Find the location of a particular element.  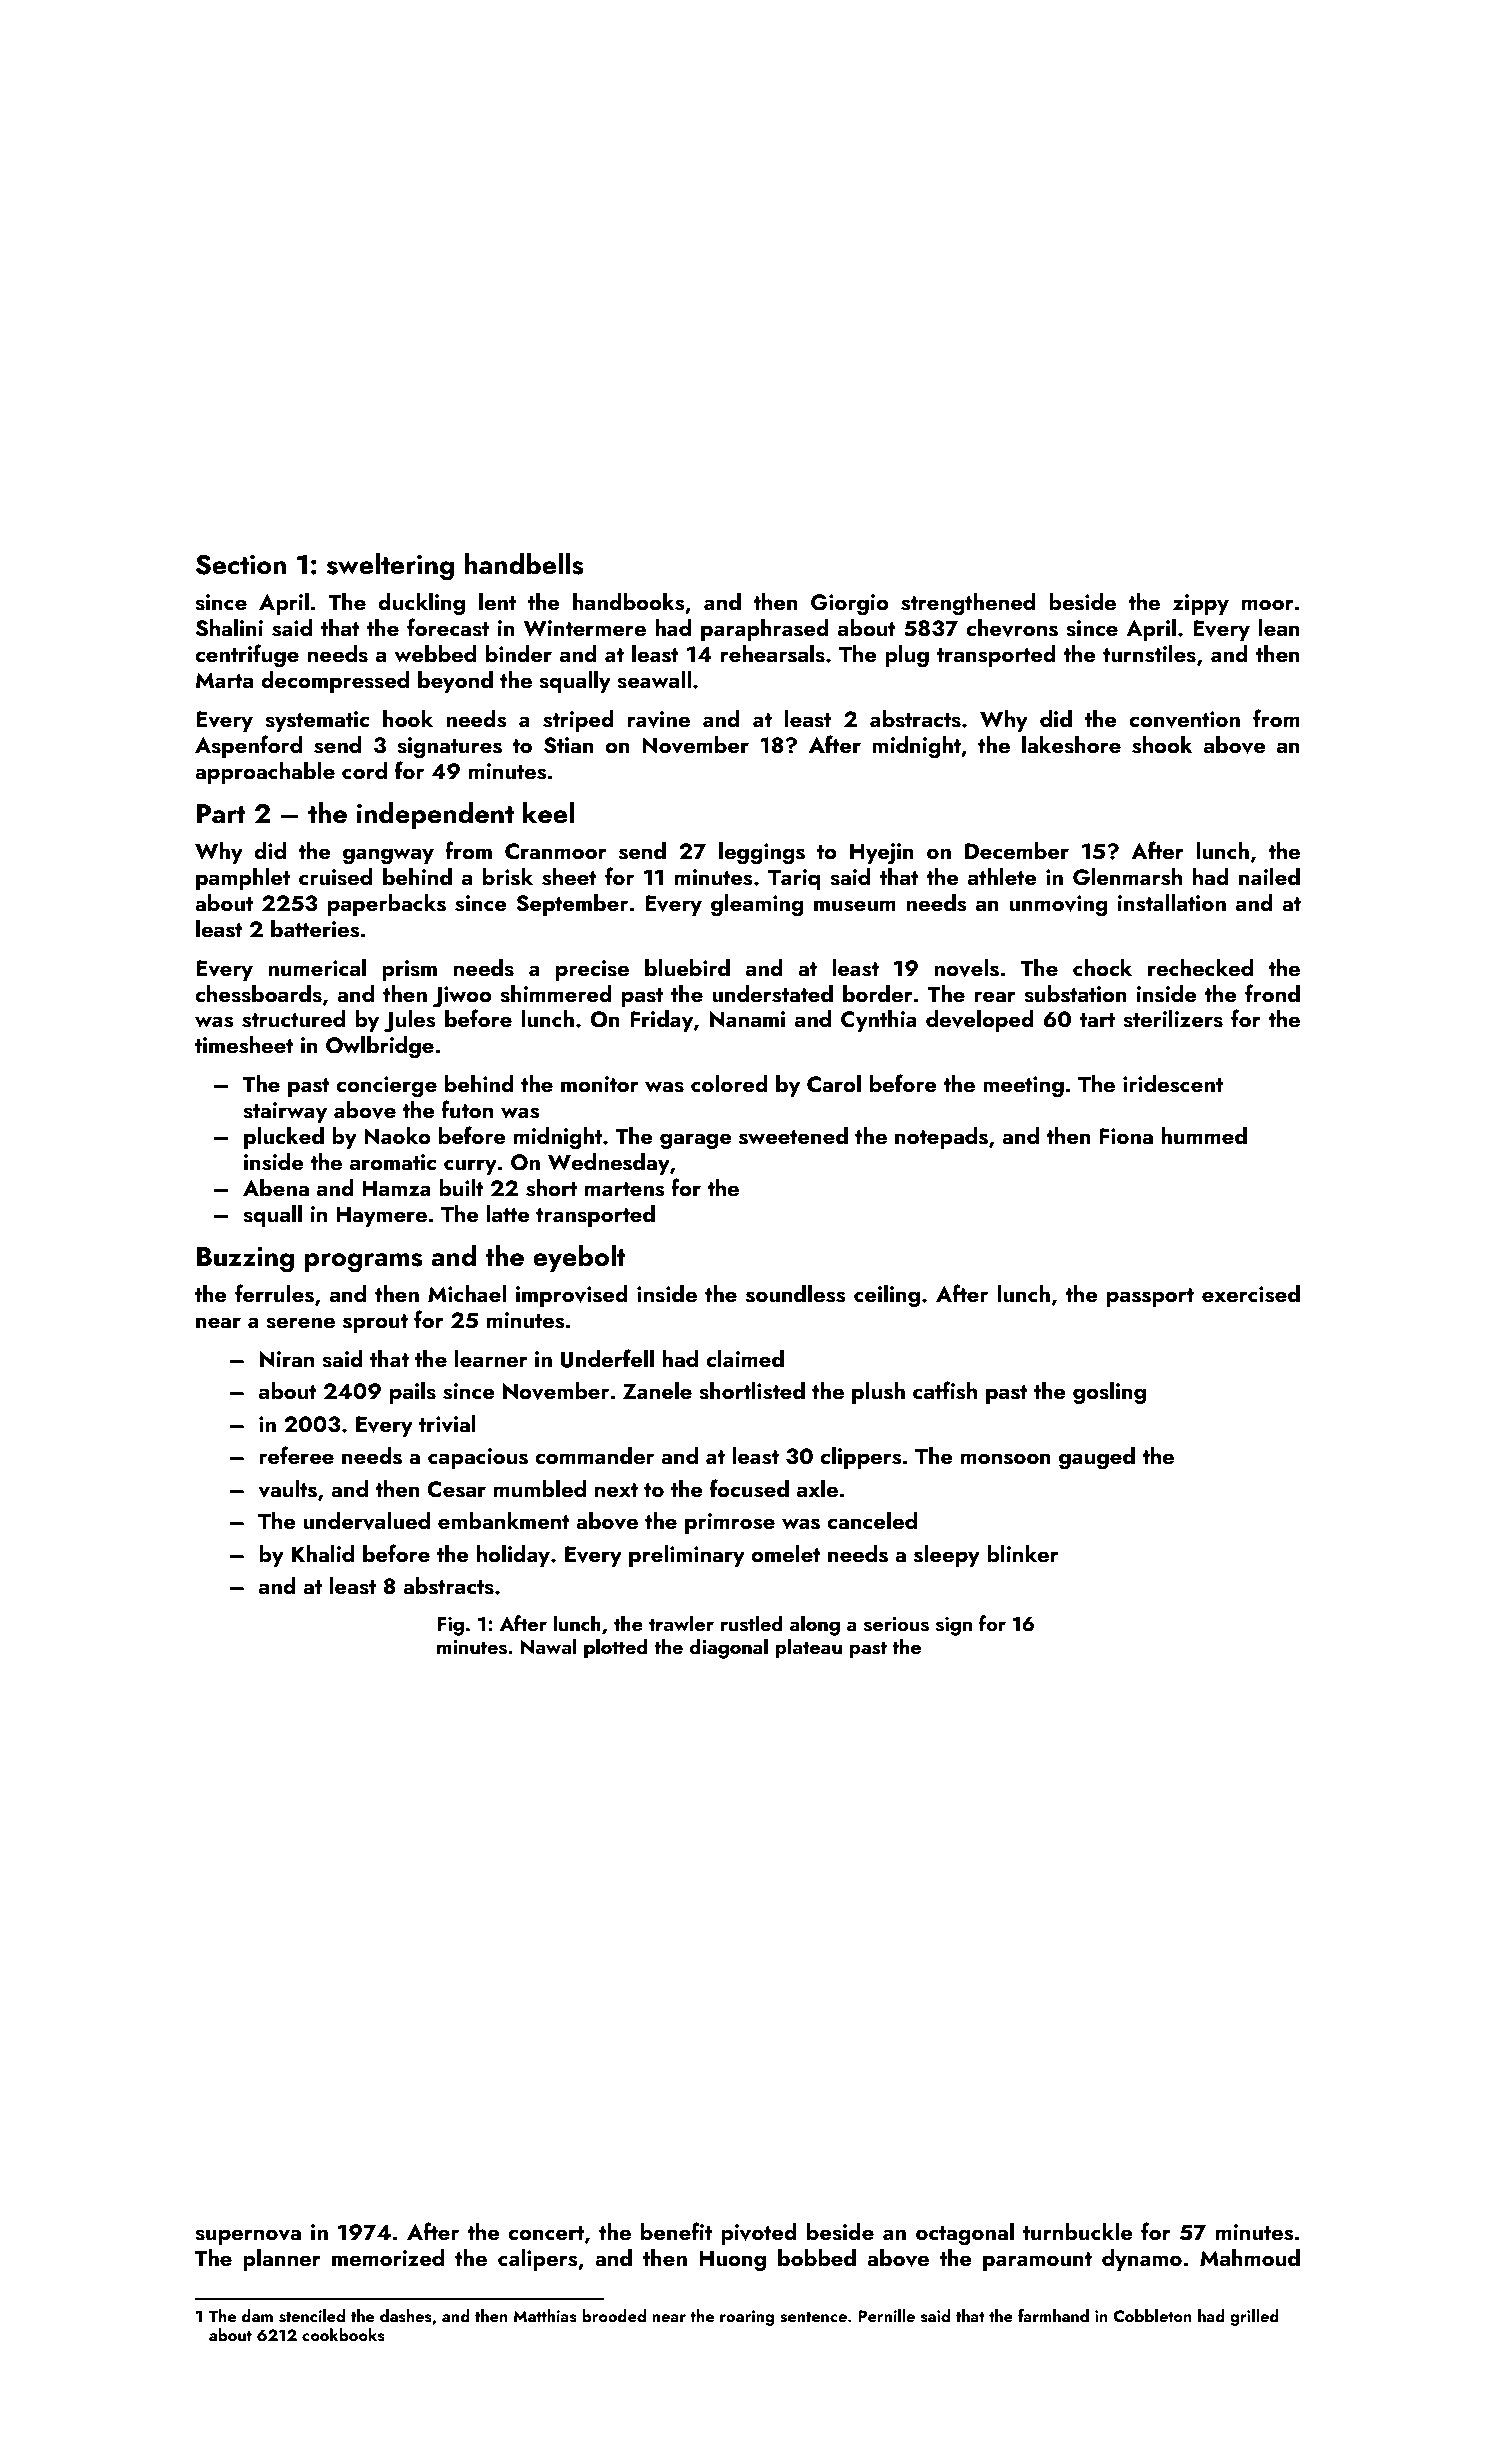

gosling is located at coordinates (1109, 1393).
